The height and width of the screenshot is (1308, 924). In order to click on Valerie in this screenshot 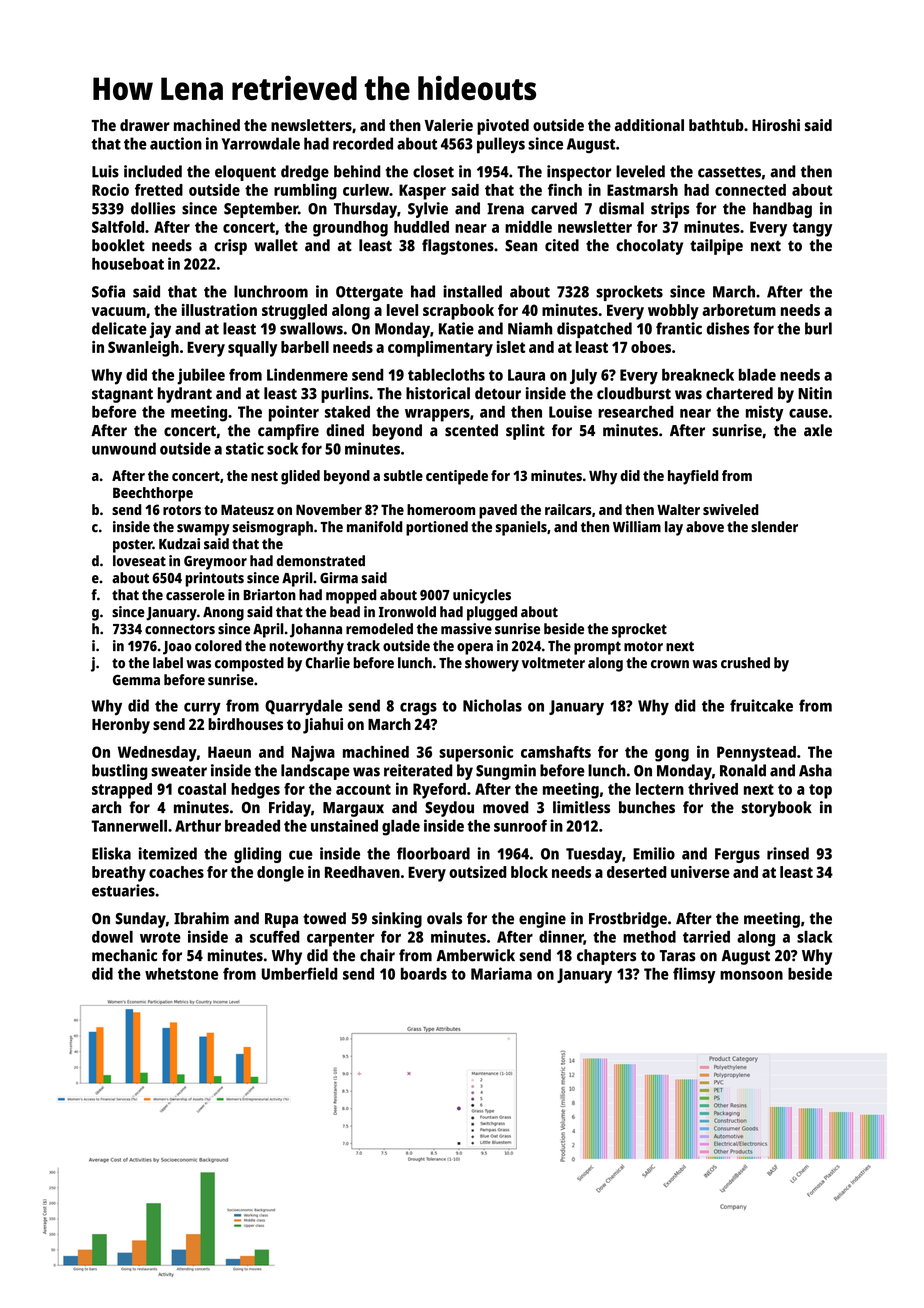, I will do `click(449, 125)`.
